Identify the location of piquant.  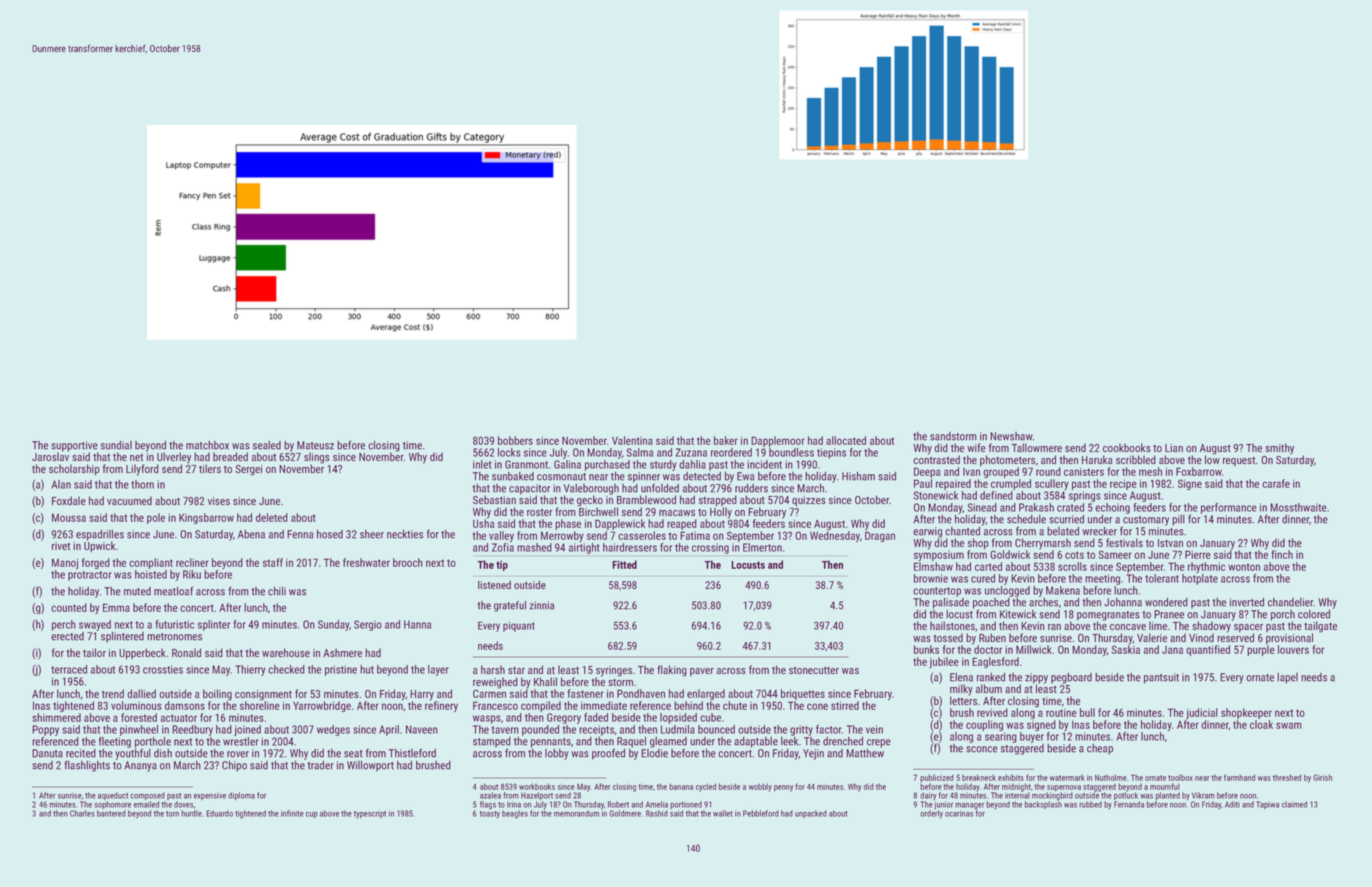
(519, 626).
